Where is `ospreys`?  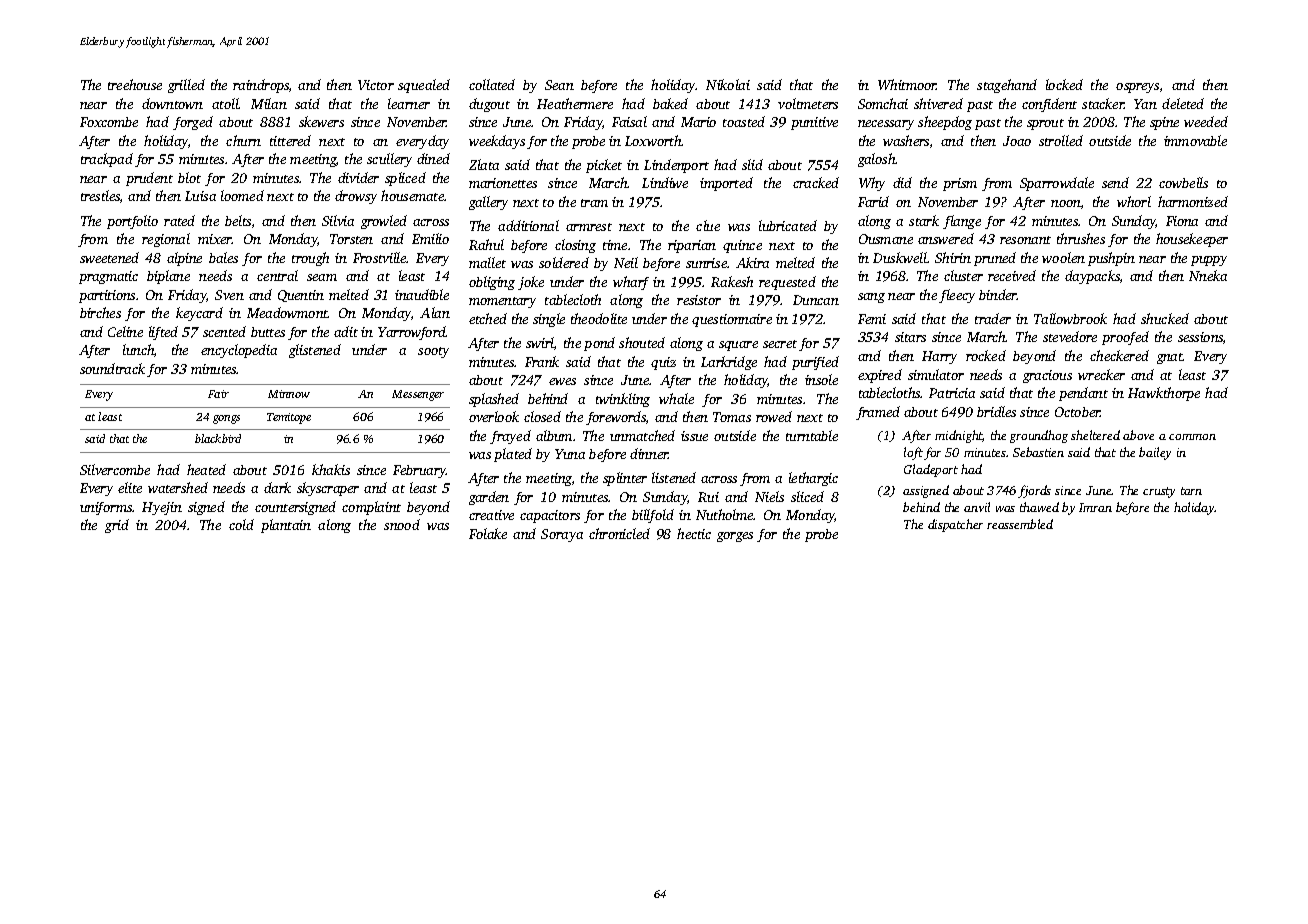 ospreys is located at coordinates (1137, 88).
